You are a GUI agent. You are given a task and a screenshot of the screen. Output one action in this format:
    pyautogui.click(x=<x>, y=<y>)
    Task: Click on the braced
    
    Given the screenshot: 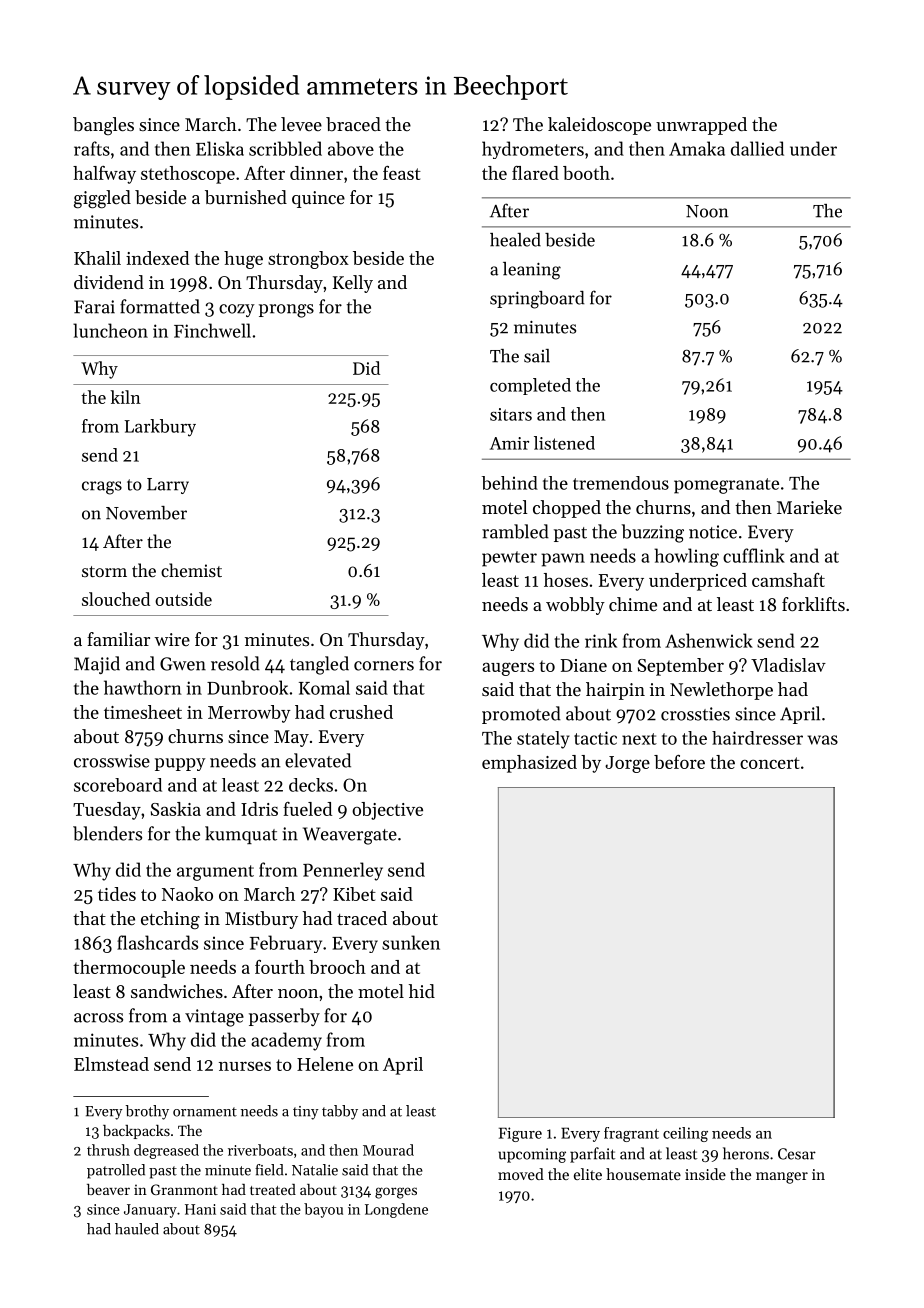 What is the action you would take?
    pyautogui.click(x=353, y=124)
